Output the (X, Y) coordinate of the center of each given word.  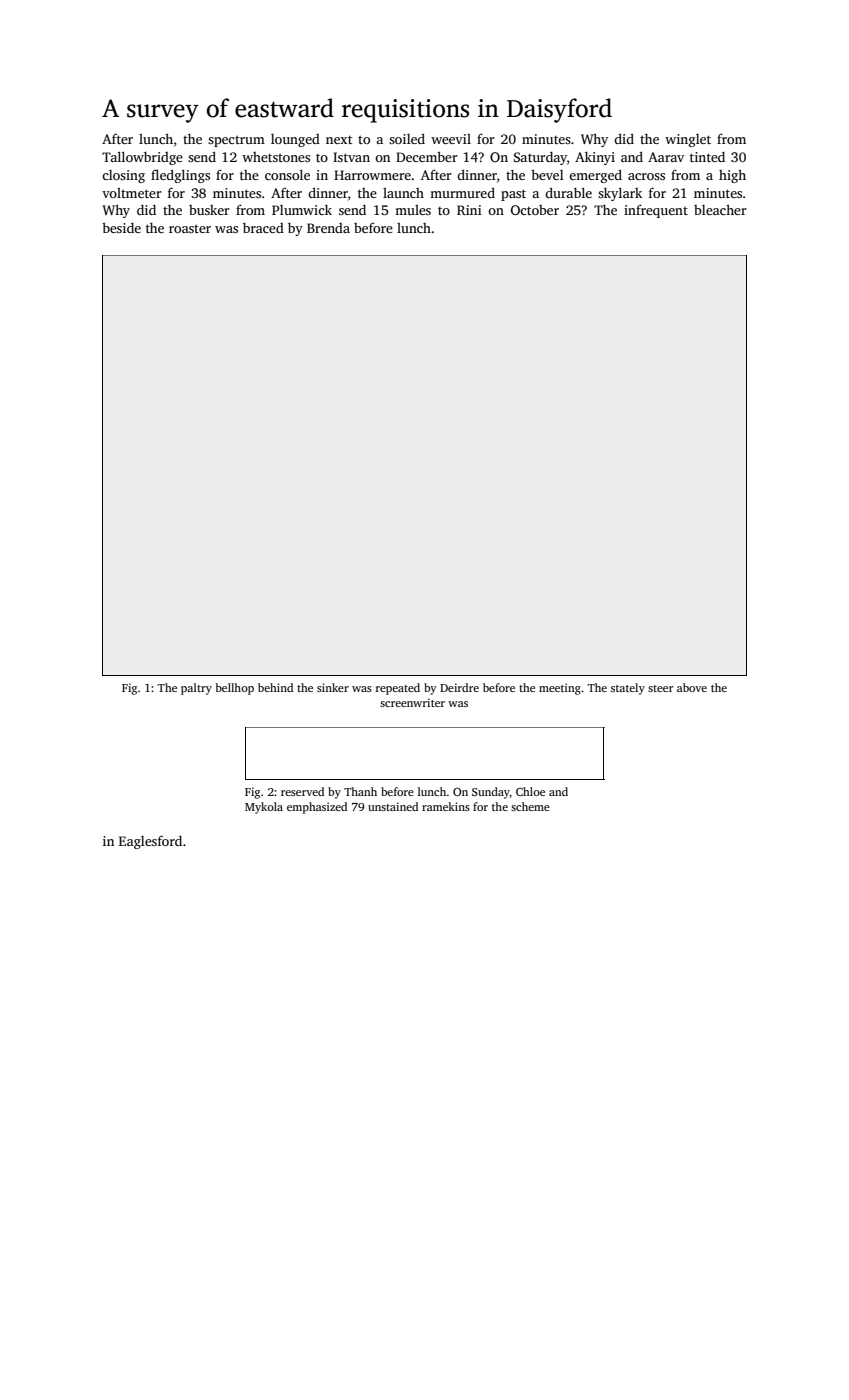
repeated (398, 689)
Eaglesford (150, 842)
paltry (196, 689)
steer (660, 688)
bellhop (235, 689)
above (692, 687)
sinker (333, 687)
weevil (451, 139)
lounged (295, 140)
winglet (688, 140)
